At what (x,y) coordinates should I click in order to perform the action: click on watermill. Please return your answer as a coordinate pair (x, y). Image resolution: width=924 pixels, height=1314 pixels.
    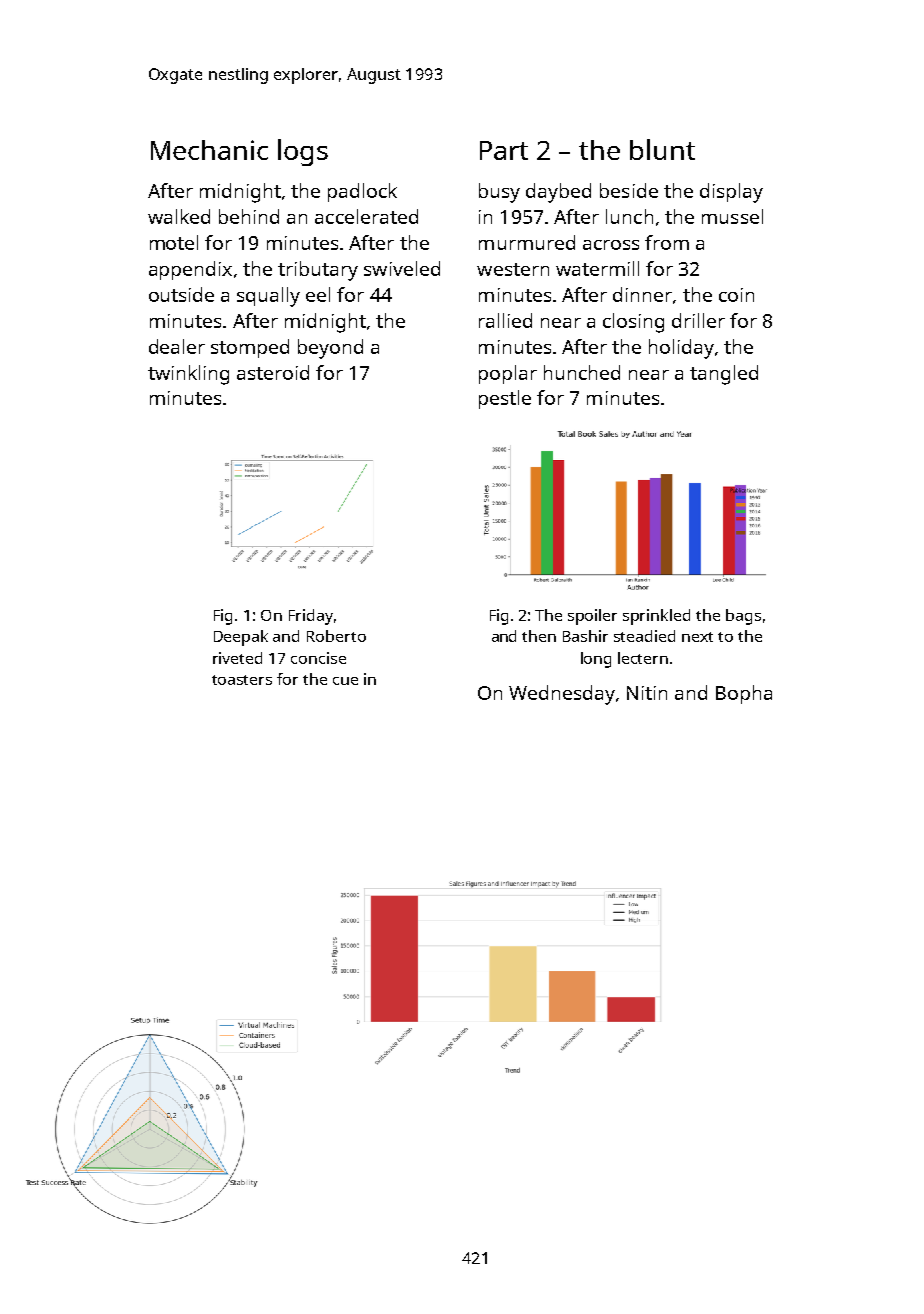
    Looking at the image, I should click on (597, 268).
